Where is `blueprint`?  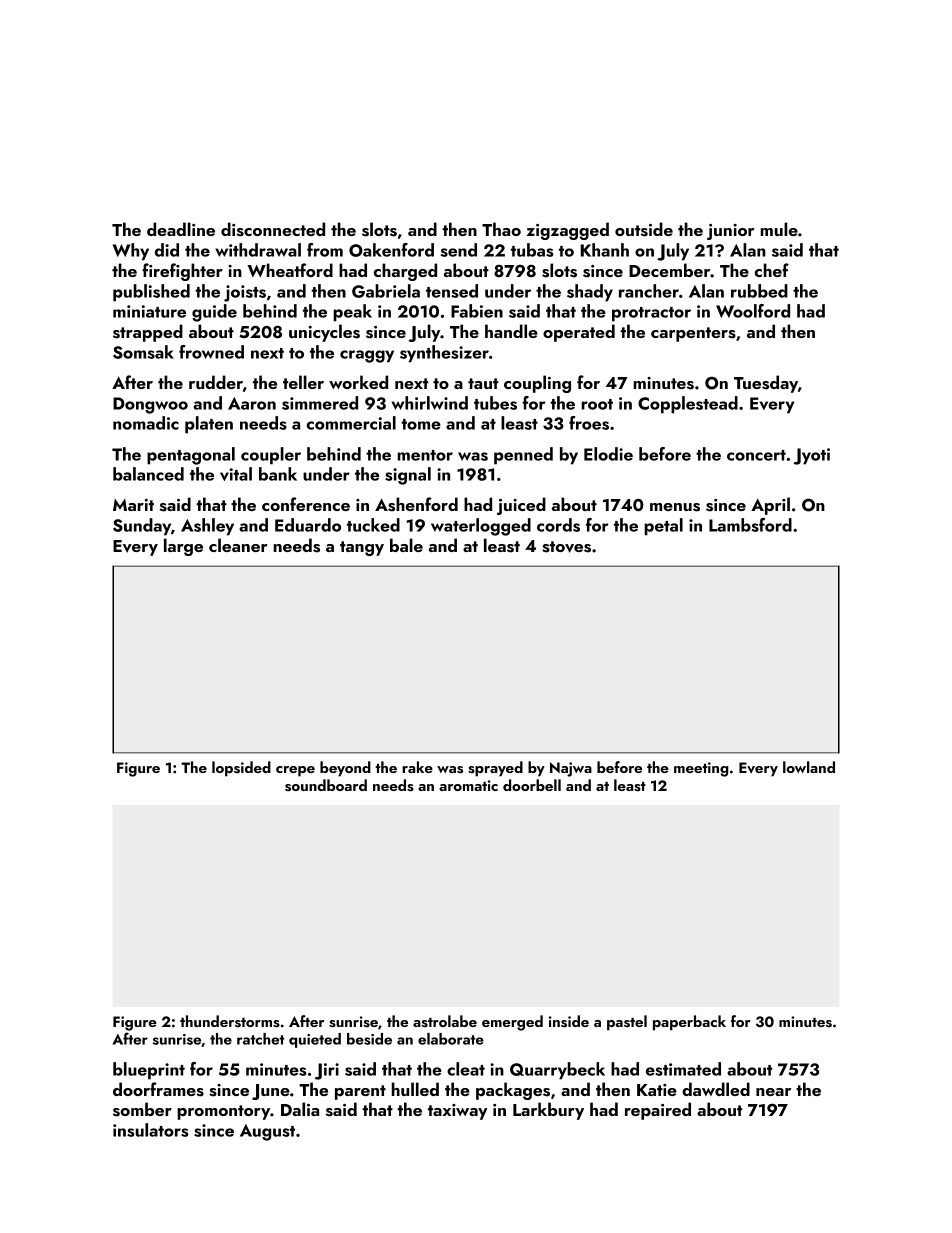
blueprint is located at coordinates (149, 1071).
